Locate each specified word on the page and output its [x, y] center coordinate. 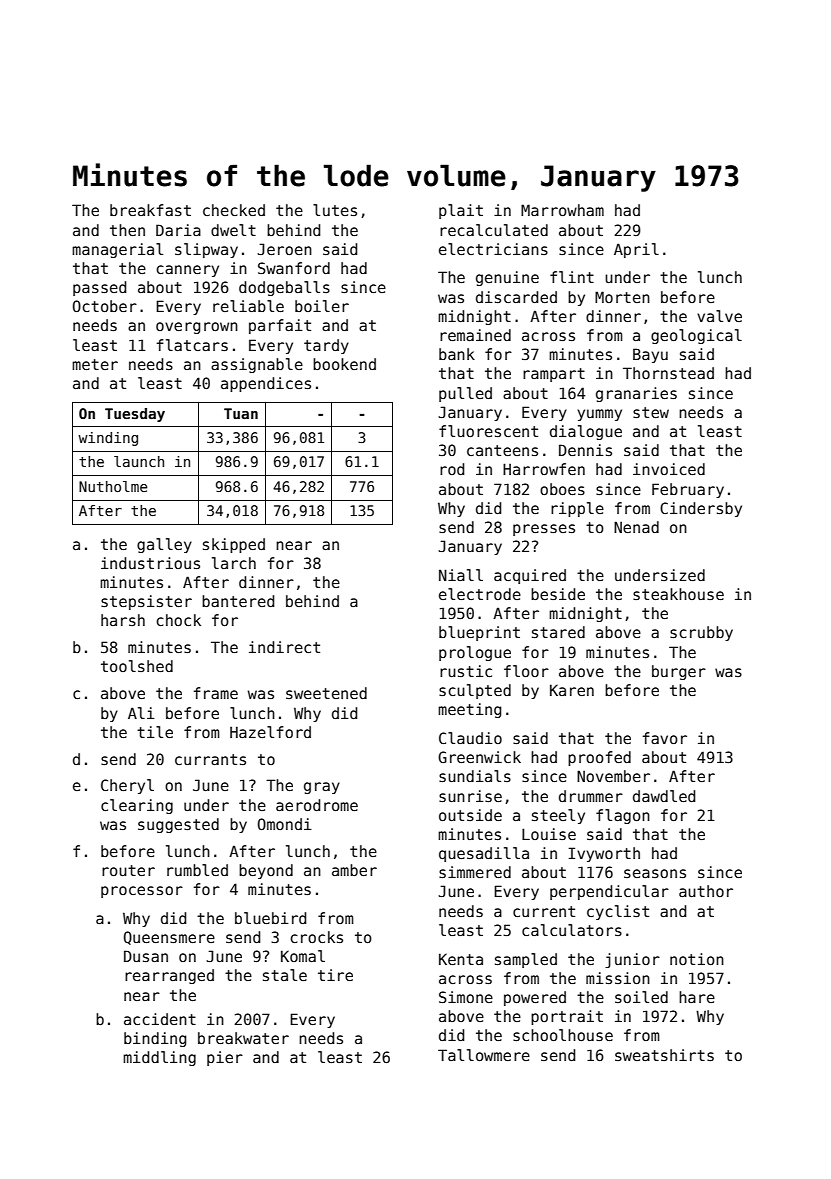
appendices [266, 384]
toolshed [137, 666]
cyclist [618, 912]
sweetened [326, 693]
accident [160, 1019]
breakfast [150, 210]
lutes [335, 210]
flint [572, 277]
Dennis [585, 450]
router [128, 870]
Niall [461, 575]
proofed [599, 758]
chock [178, 620]
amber [354, 870]
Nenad [636, 527]
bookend [344, 364]
